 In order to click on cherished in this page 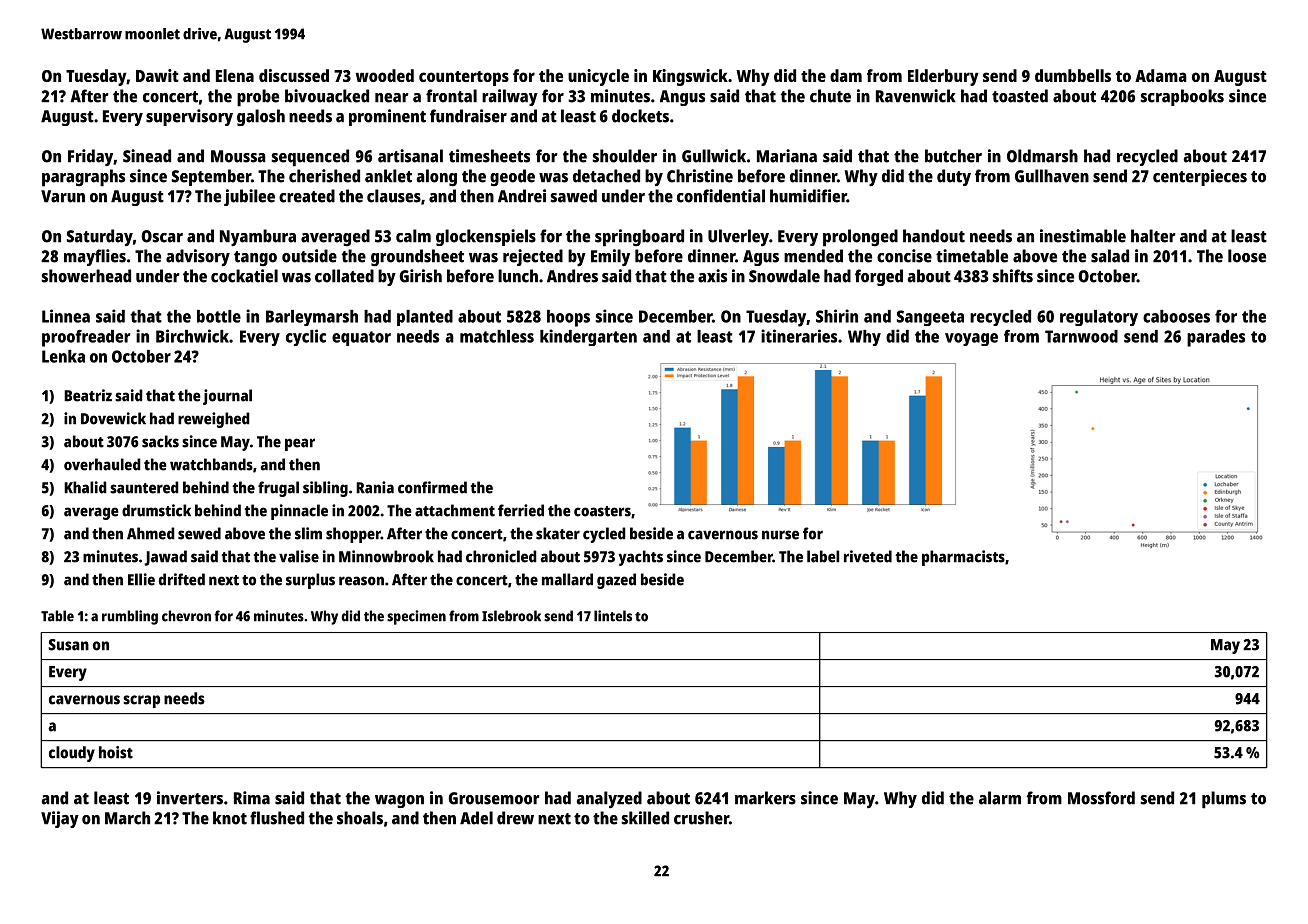, I will do `click(324, 176)`.
